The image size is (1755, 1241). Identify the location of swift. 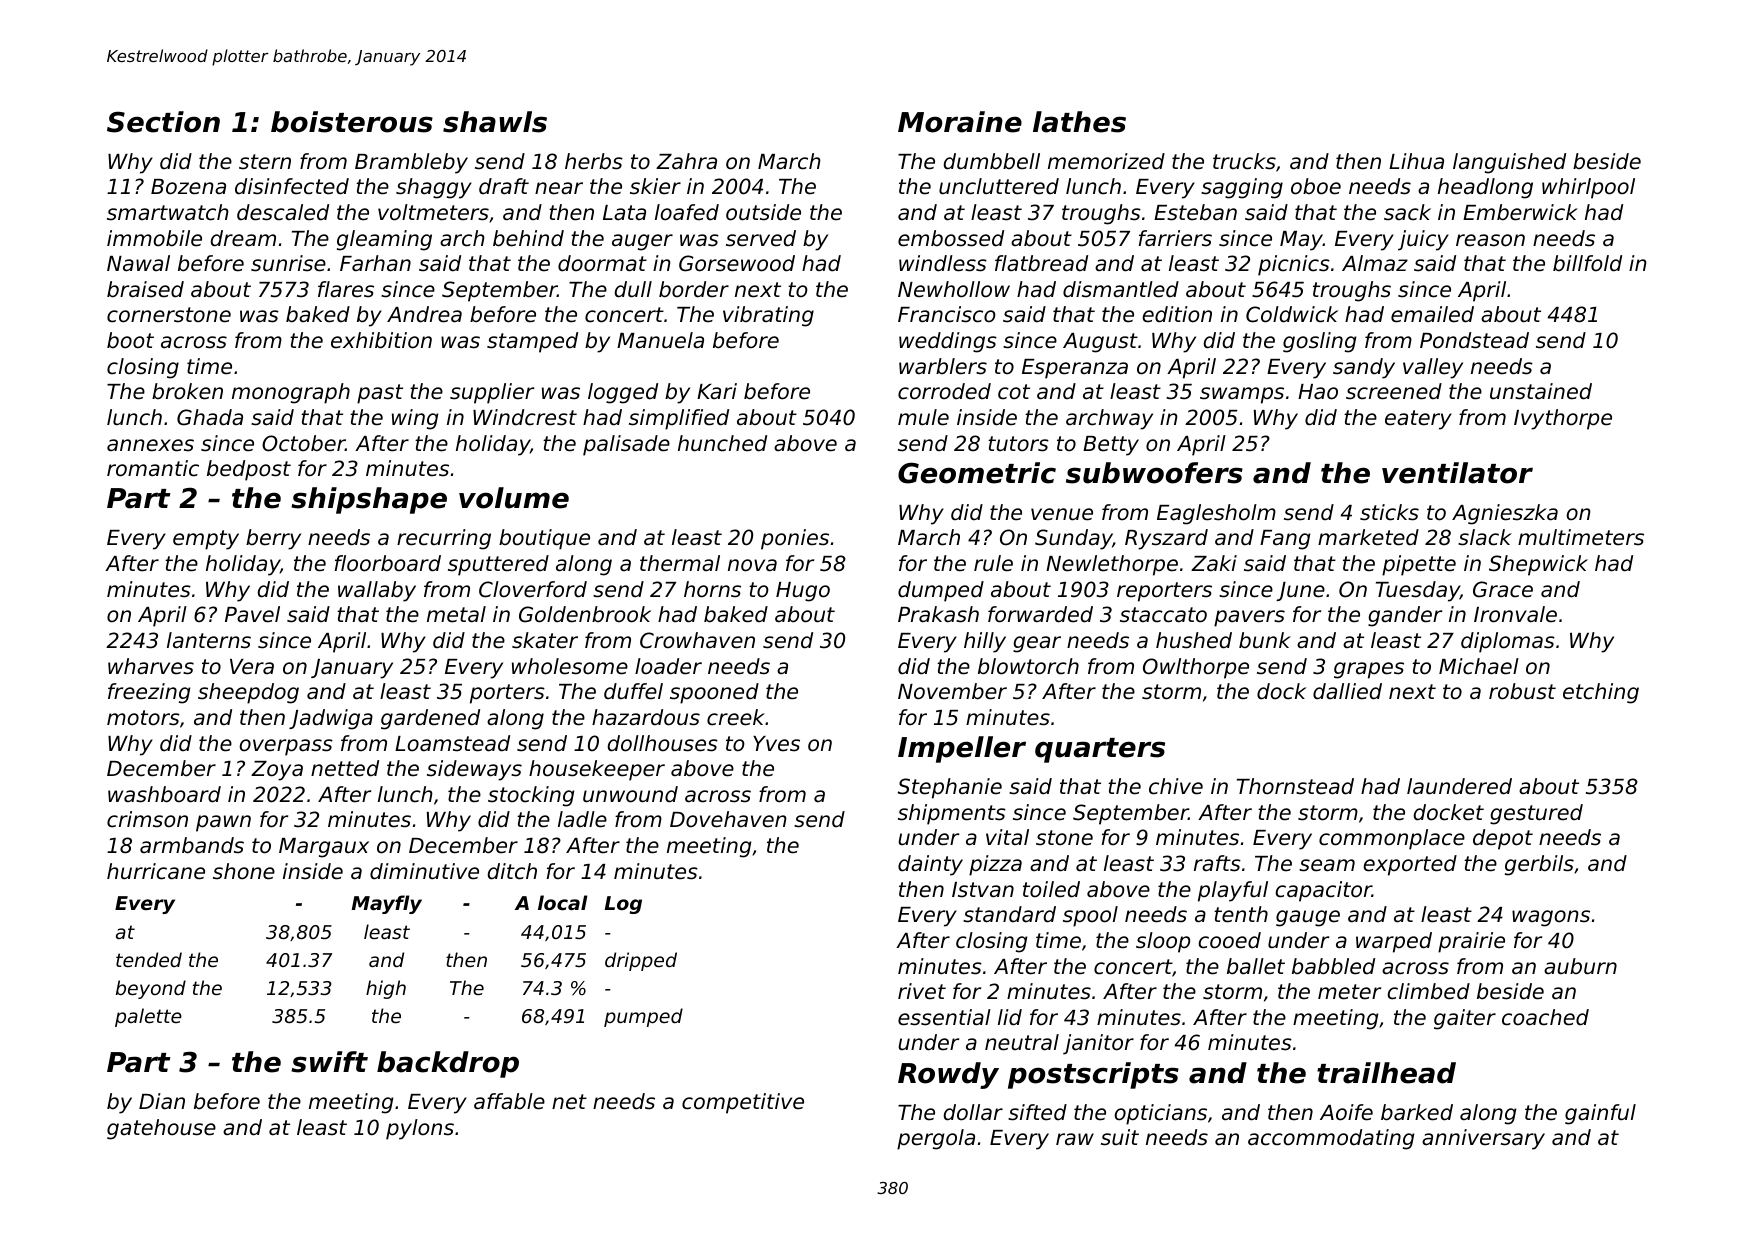
(329, 1062).
